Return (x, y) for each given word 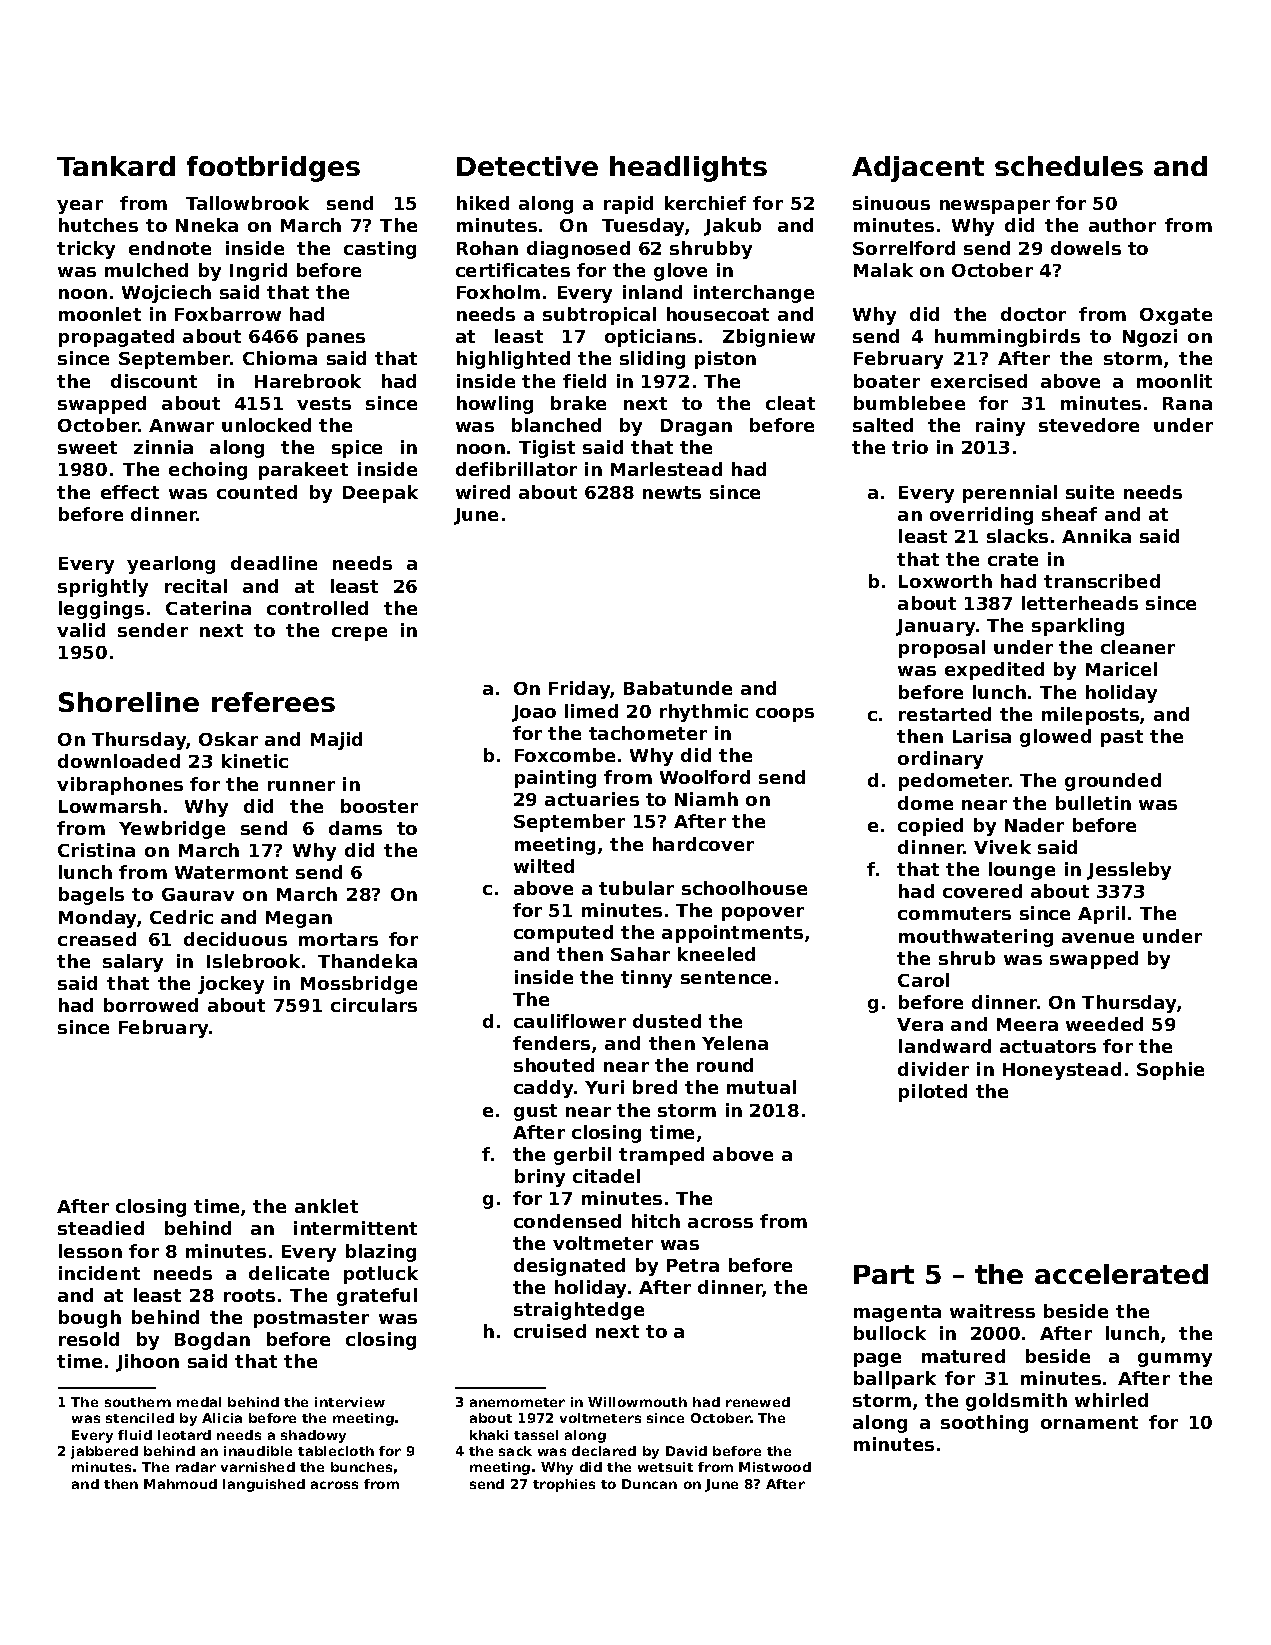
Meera (1027, 1024)
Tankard (116, 166)
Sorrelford (904, 248)
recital (196, 586)
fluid (135, 1435)
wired (483, 492)
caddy (543, 1089)
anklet (326, 1206)
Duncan (649, 1484)
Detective (527, 166)
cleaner (1138, 647)
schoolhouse (744, 888)
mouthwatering (976, 938)
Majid (336, 741)
